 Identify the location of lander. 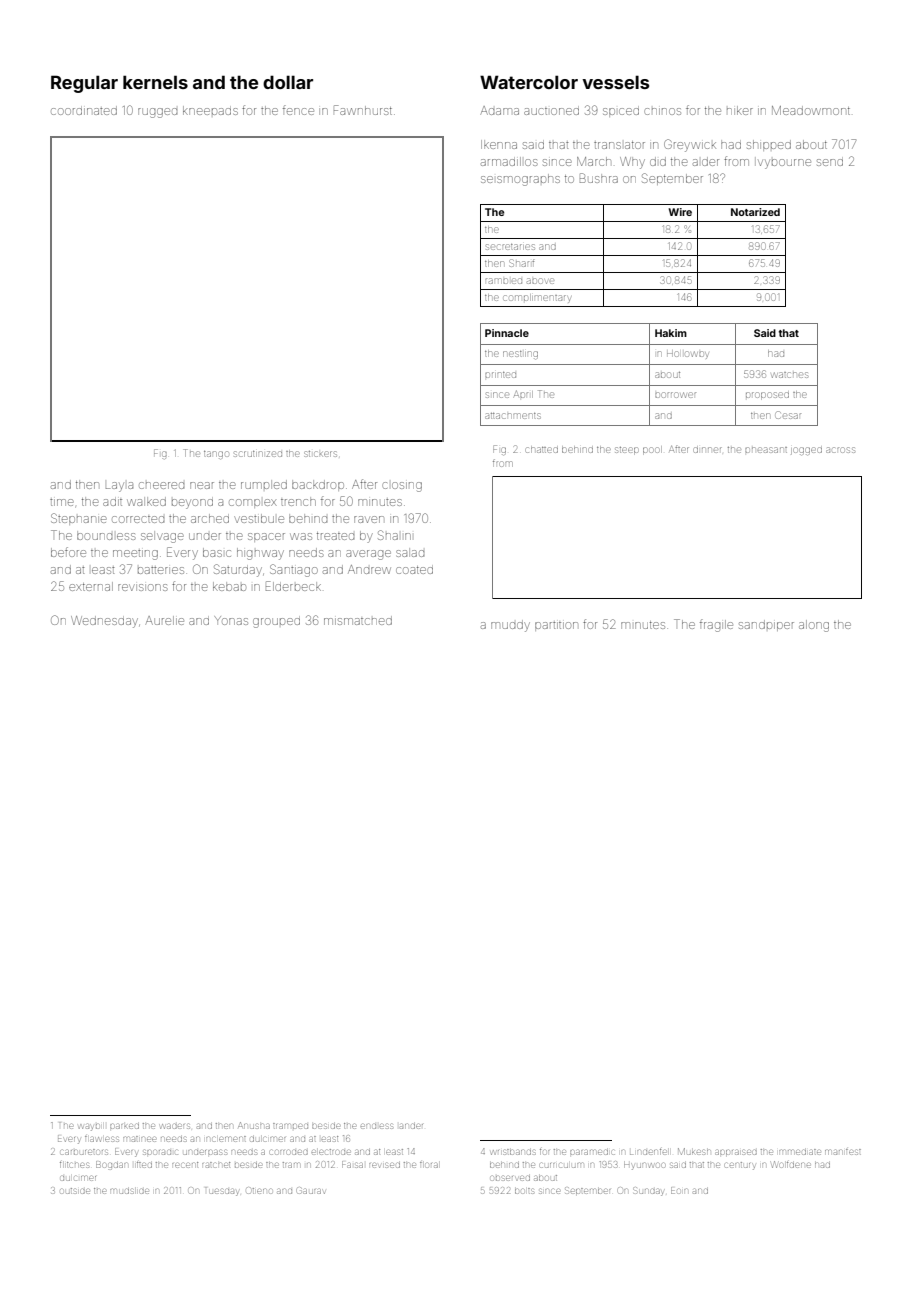
(411, 1126).
